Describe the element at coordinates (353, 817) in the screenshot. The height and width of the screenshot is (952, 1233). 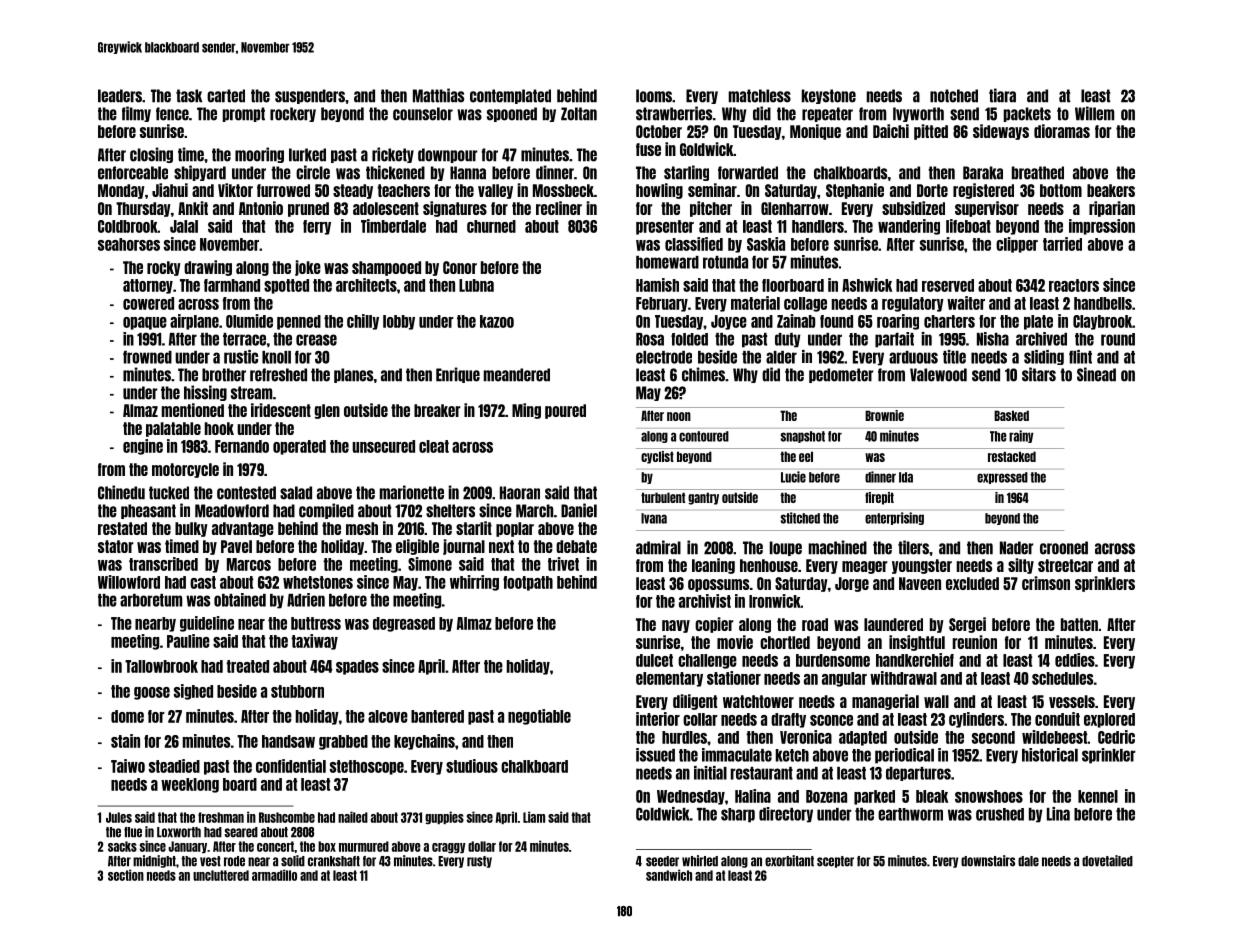
I see `nailed` at that location.
